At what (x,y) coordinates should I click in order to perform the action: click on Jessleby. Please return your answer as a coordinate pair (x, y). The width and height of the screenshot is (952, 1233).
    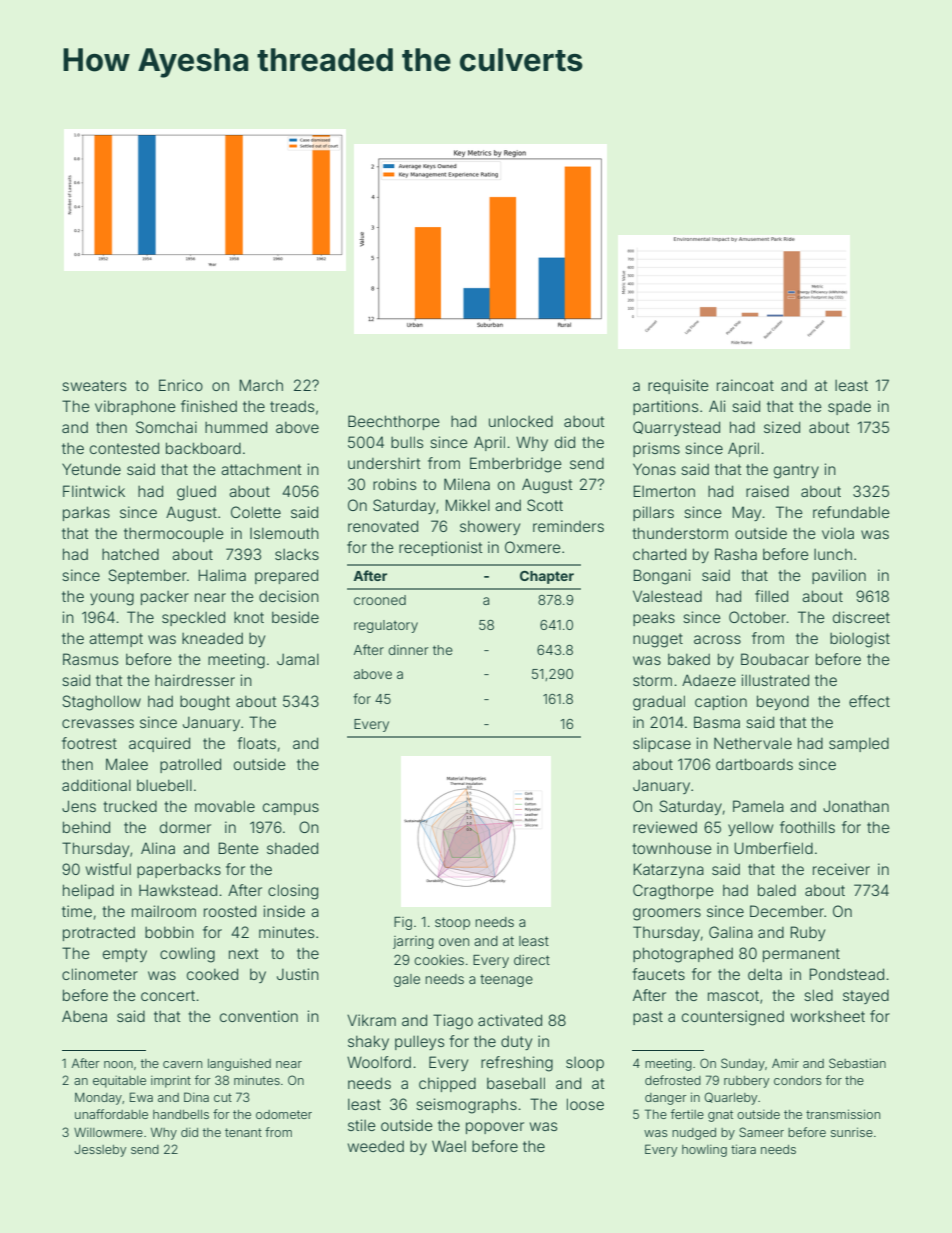
    Looking at the image, I should click on (100, 1151).
